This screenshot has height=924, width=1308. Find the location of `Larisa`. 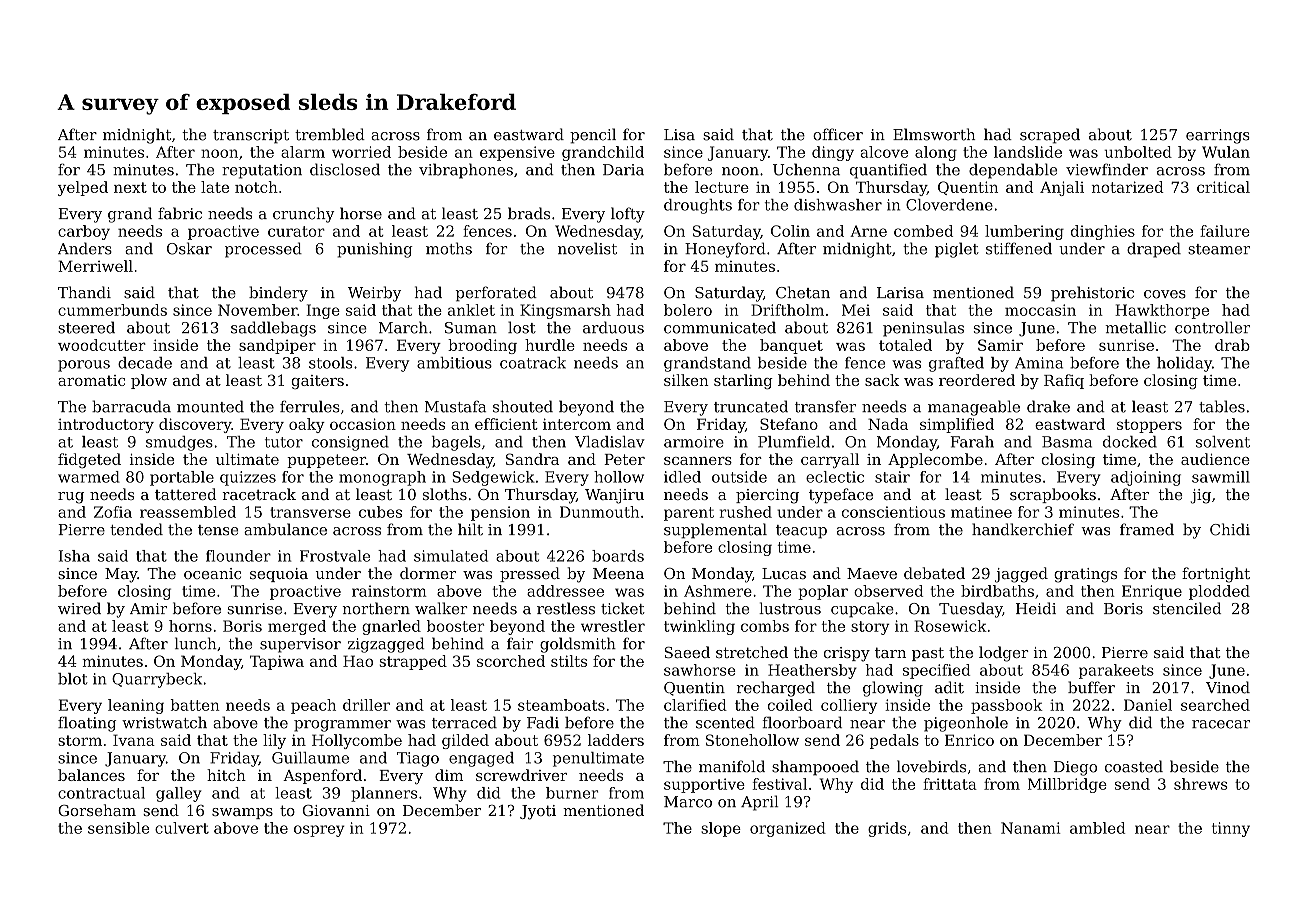

Larisa is located at coordinates (900, 293).
